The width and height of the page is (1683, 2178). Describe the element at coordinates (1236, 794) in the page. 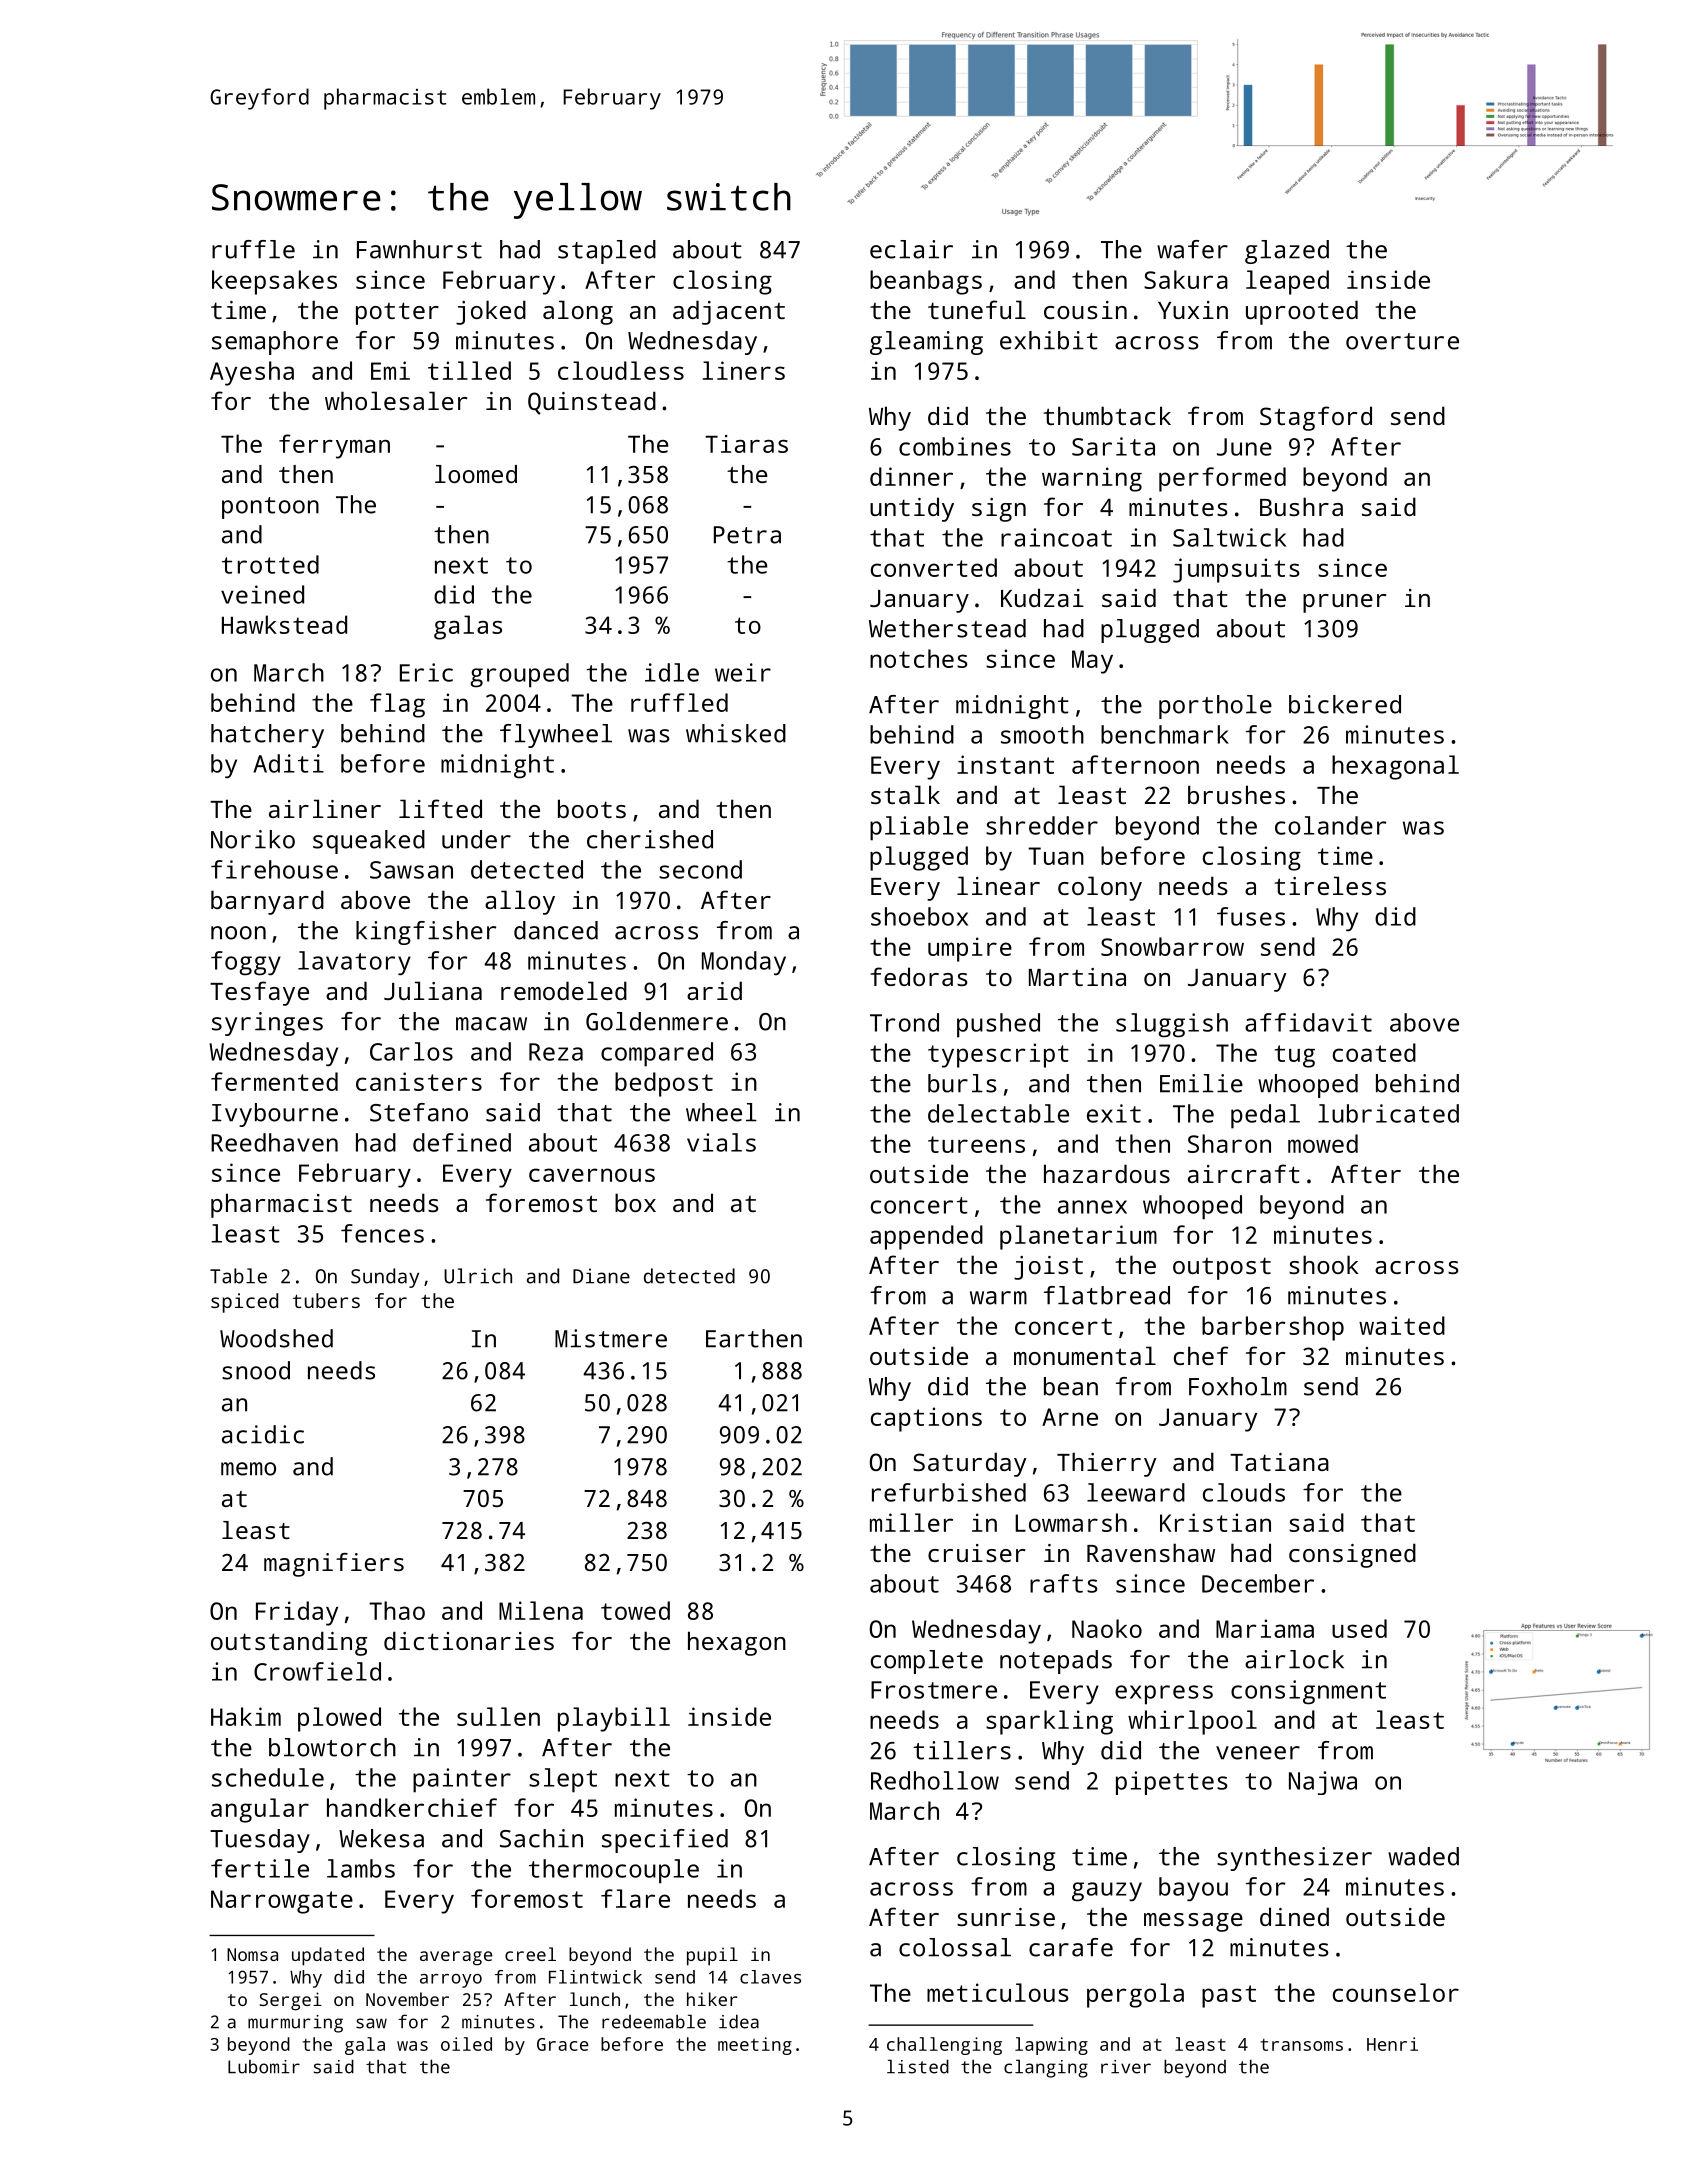

I see `brushes` at that location.
